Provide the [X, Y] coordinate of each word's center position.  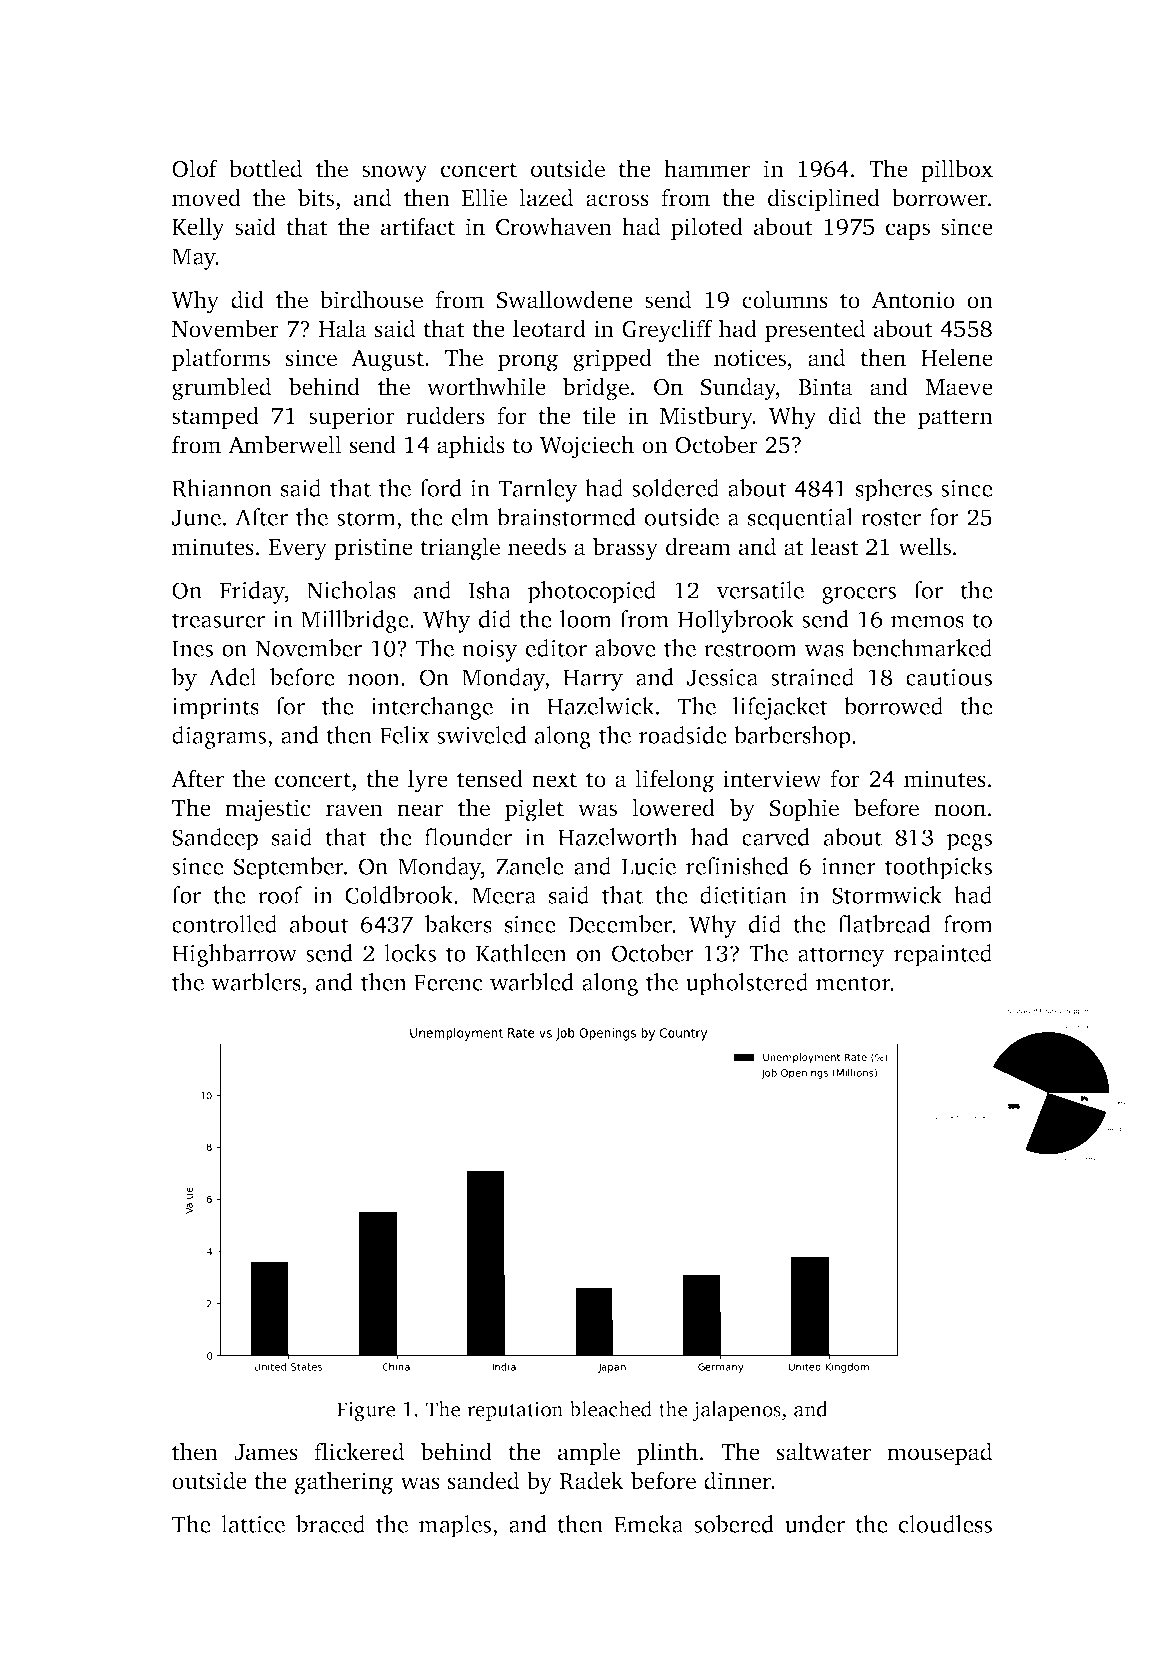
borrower [940, 197]
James [266, 1452]
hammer [707, 168]
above [625, 648]
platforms [221, 359]
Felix [405, 735]
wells [924, 546]
